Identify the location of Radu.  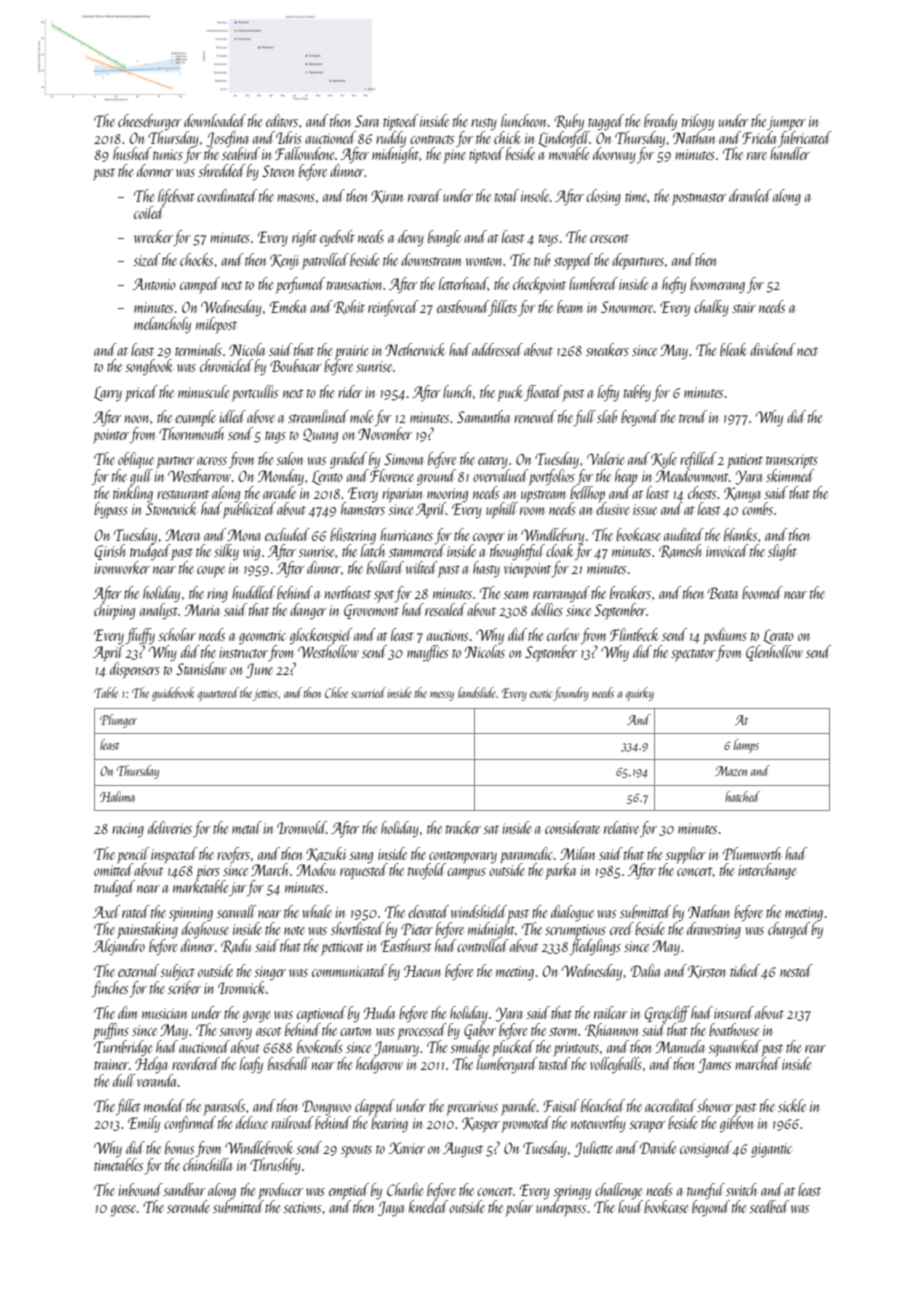
(236, 946).
